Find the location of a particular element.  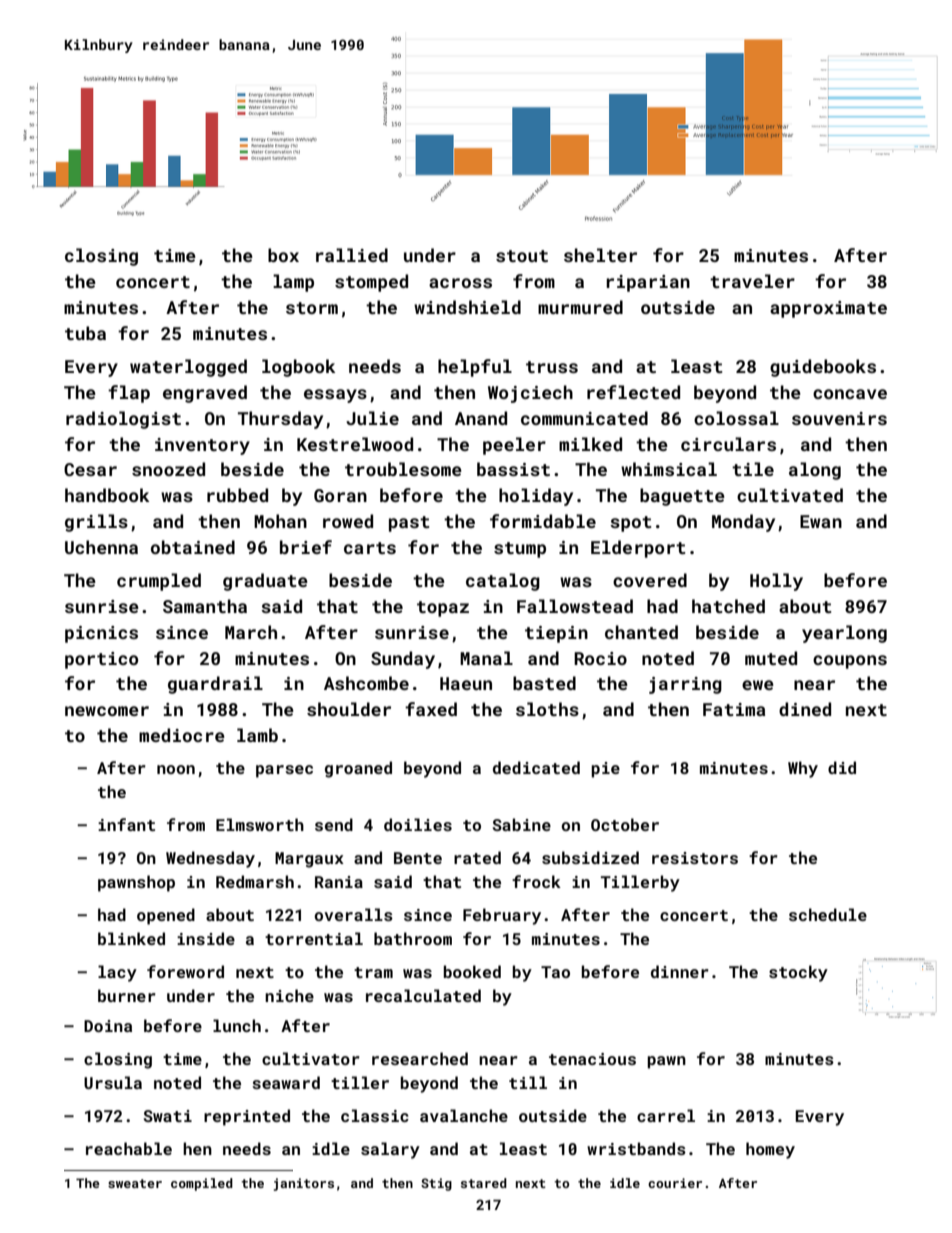

picnics is located at coordinates (101, 634).
